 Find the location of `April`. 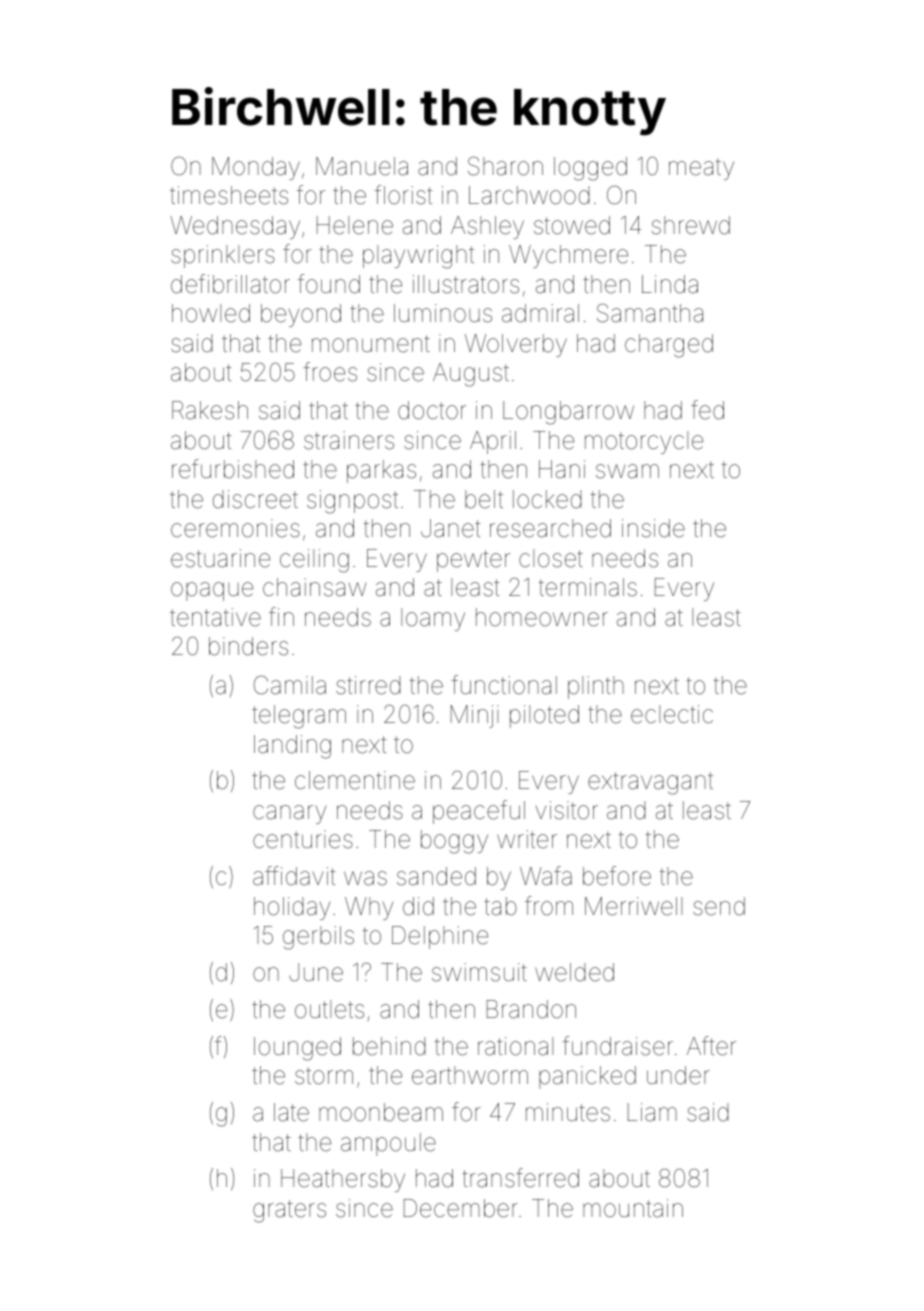

April is located at coordinates (493, 442).
